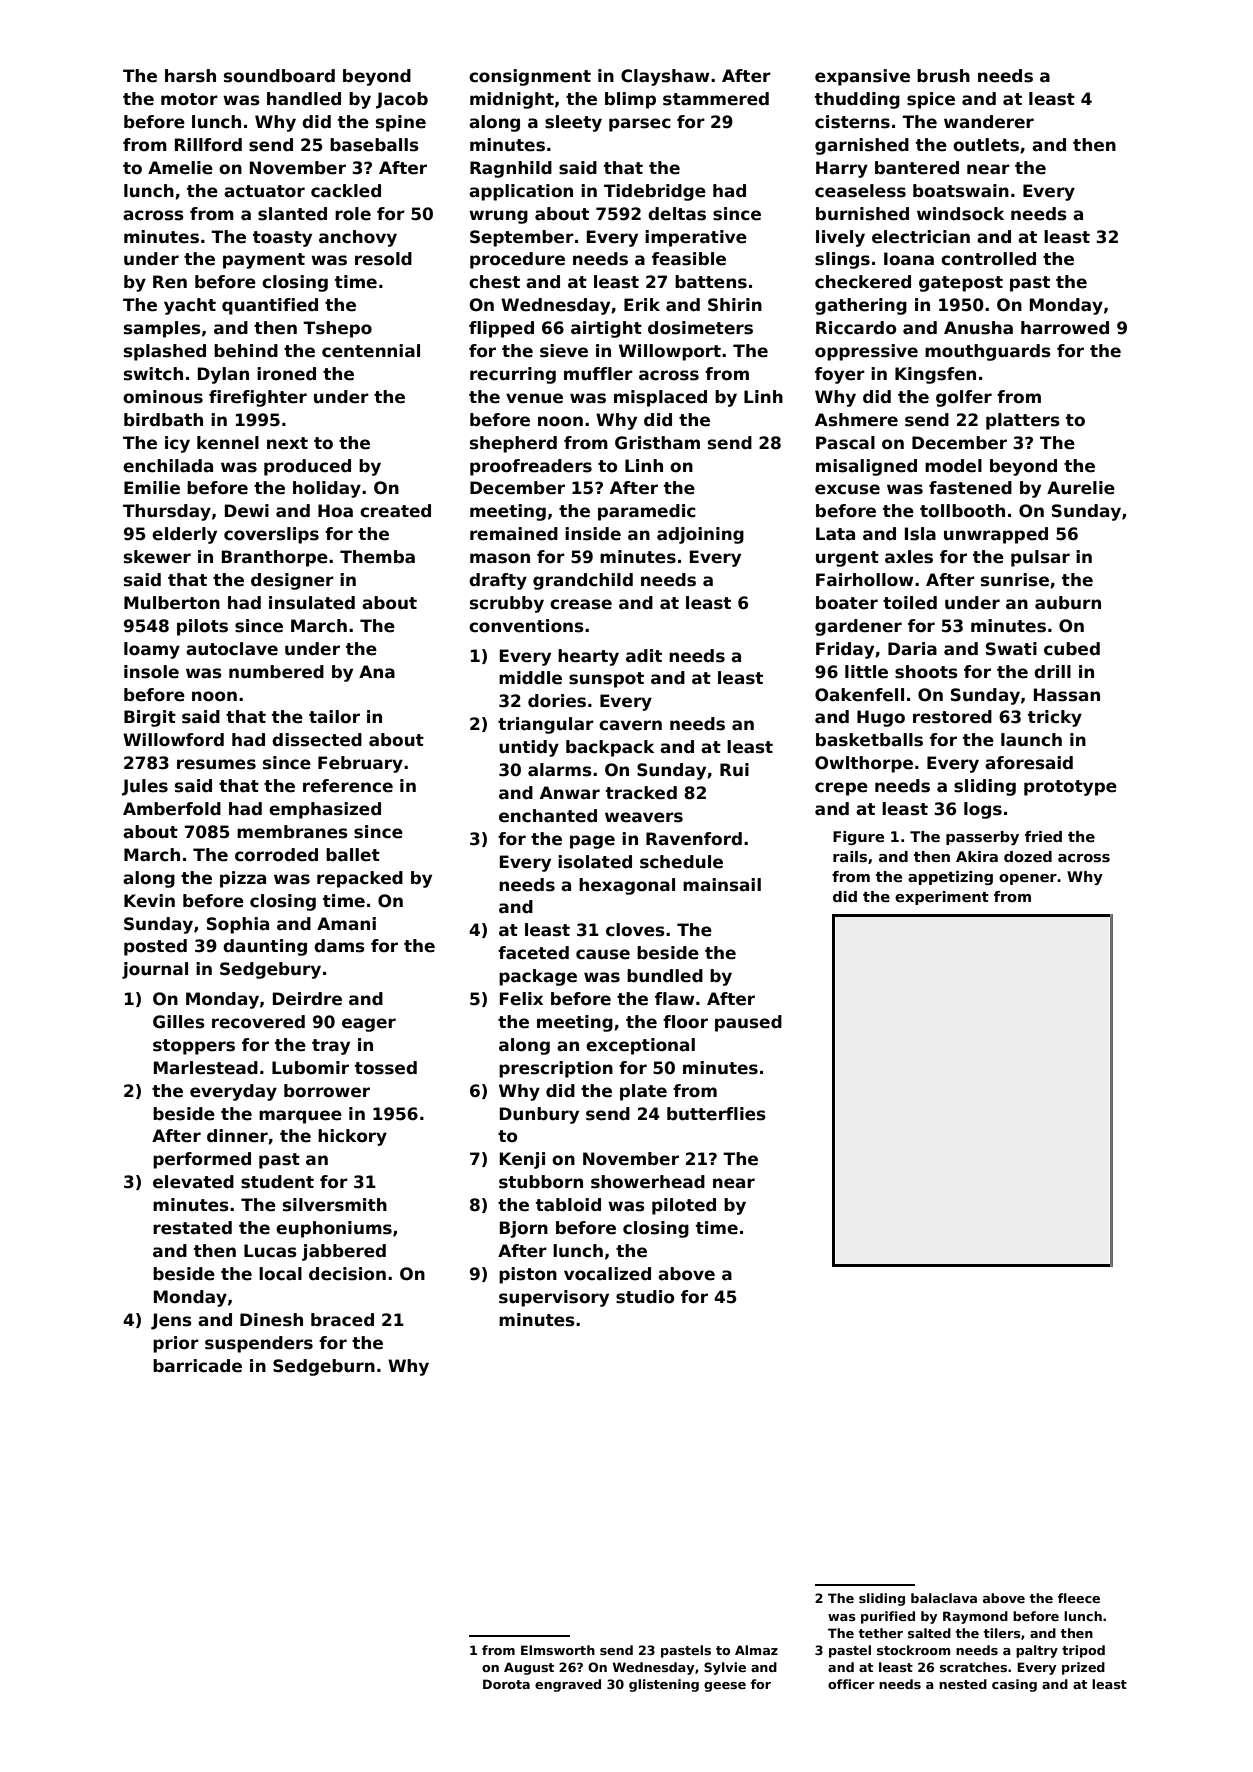  What do you see at coordinates (360, 879) in the image?
I see `repacked` at bounding box center [360, 879].
